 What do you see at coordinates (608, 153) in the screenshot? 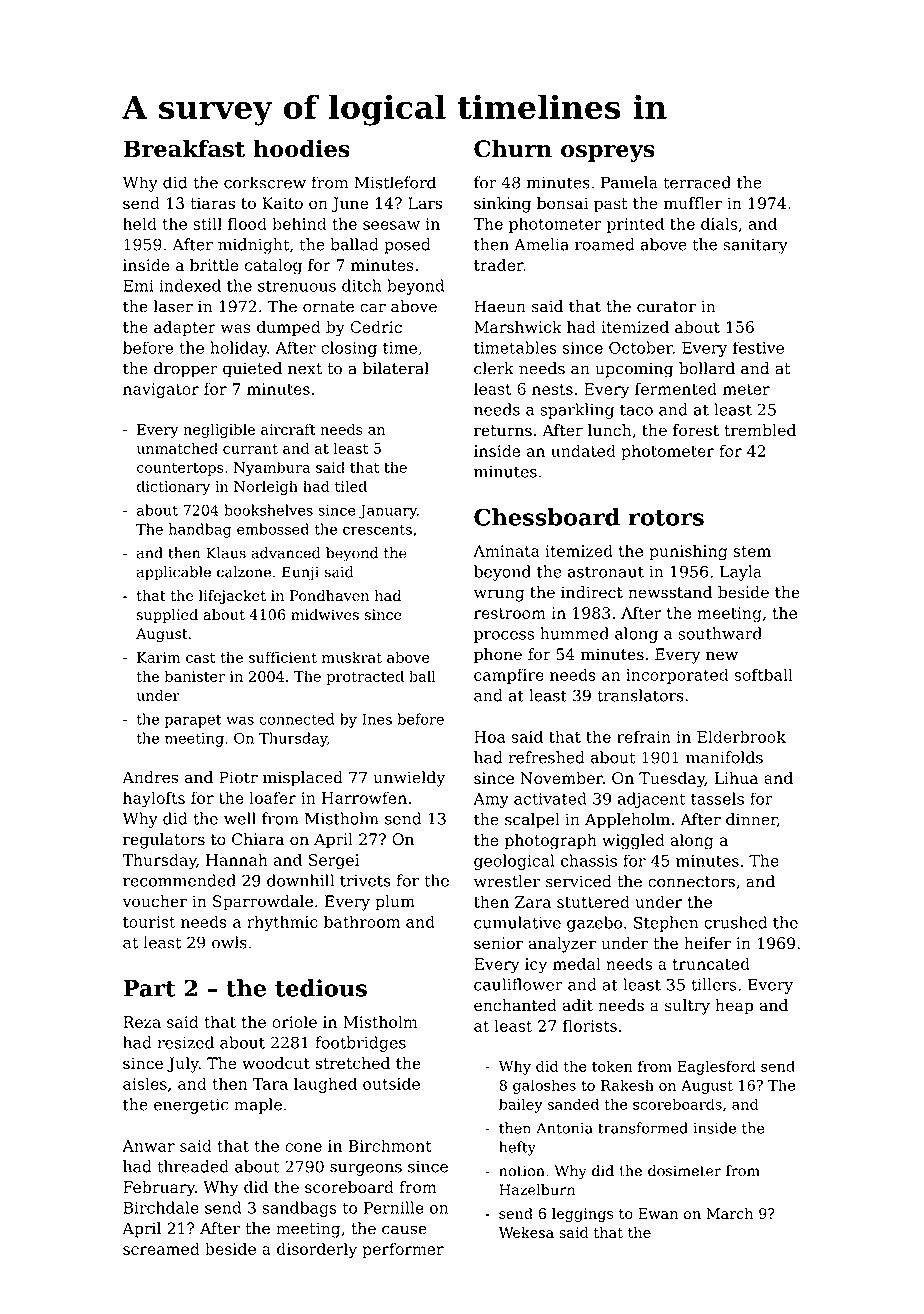
I see `ospreys` at bounding box center [608, 153].
